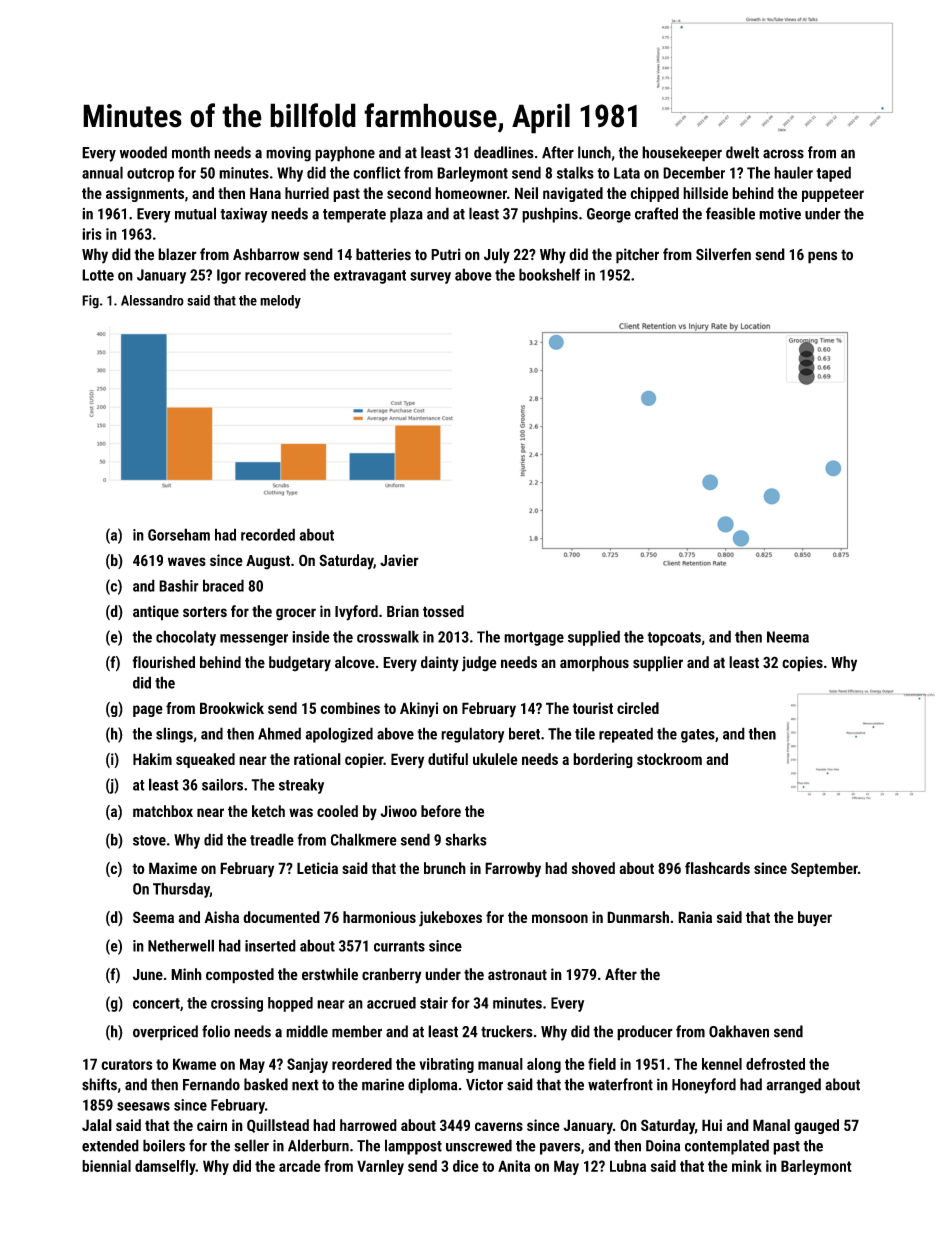 This document has height=1233, width=952. Describe the element at coordinates (698, 736) in the document. I see `gates` at that location.
